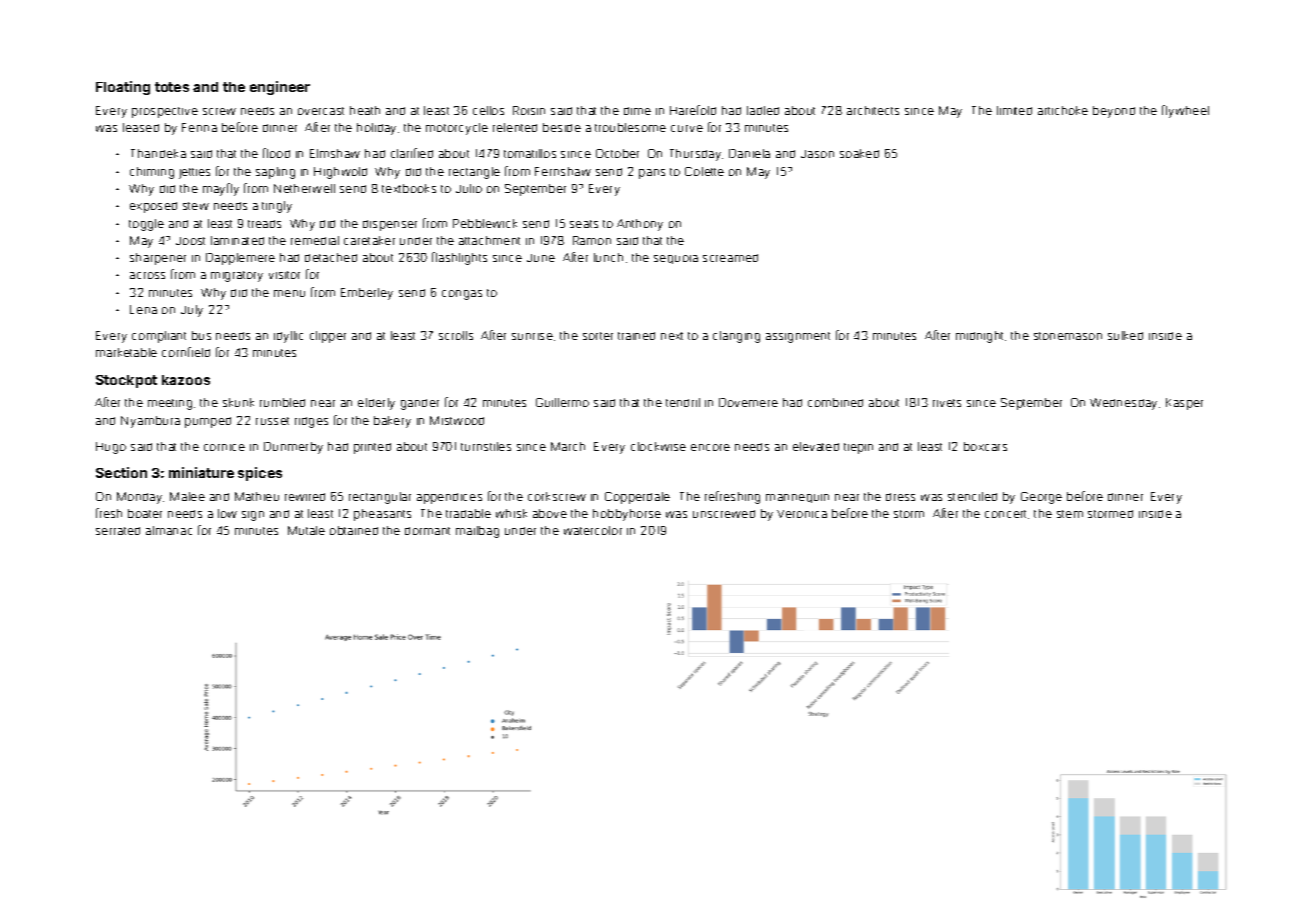  What do you see at coordinates (260, 474) in the screenshot?
I see `spices` at bounding box center [260, 474].
